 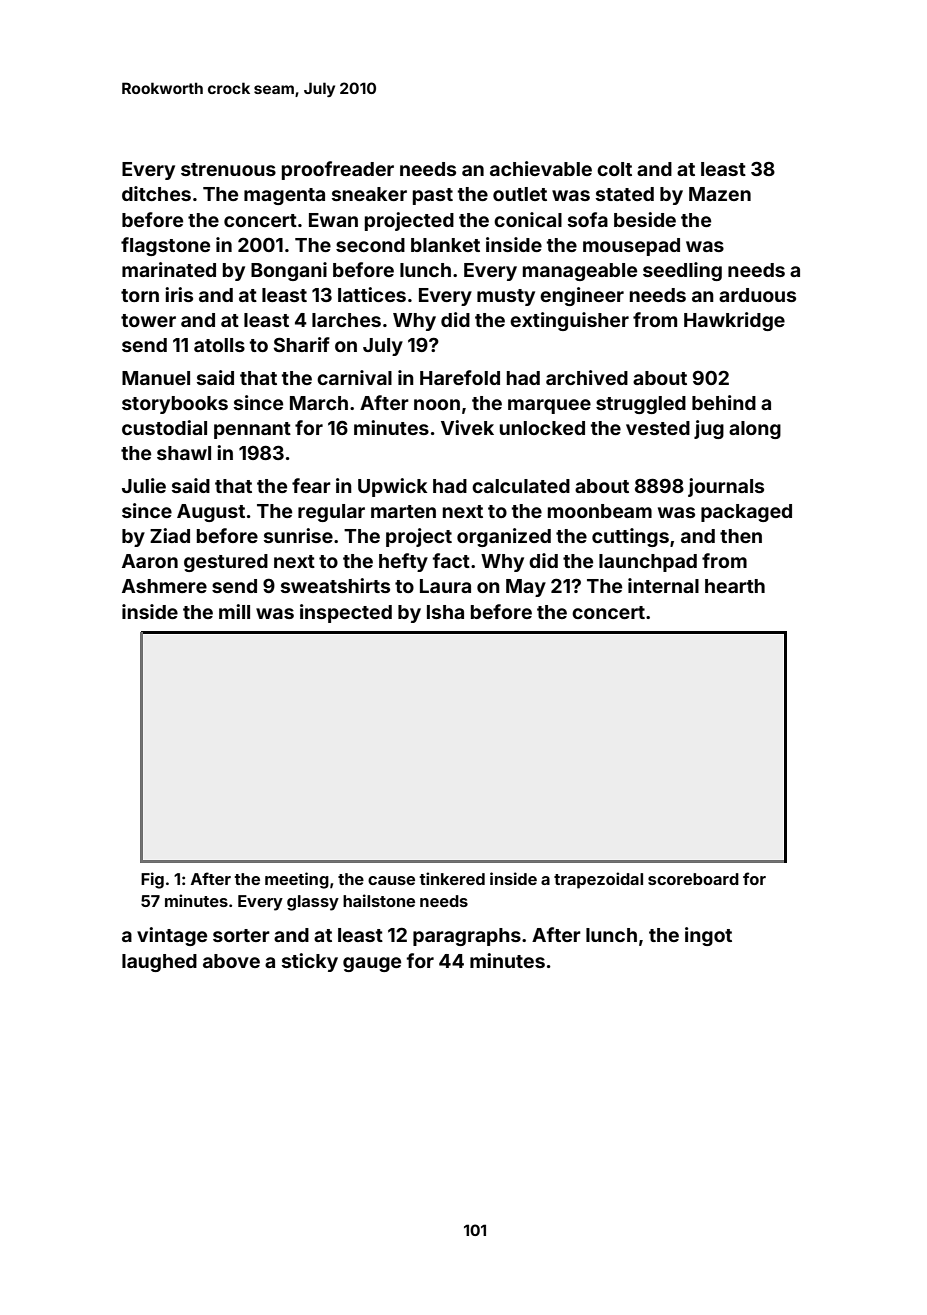 What do you see at coordinates (658, 428) in the screenshot?
I see `vested` at bounding box center [658, 428].
